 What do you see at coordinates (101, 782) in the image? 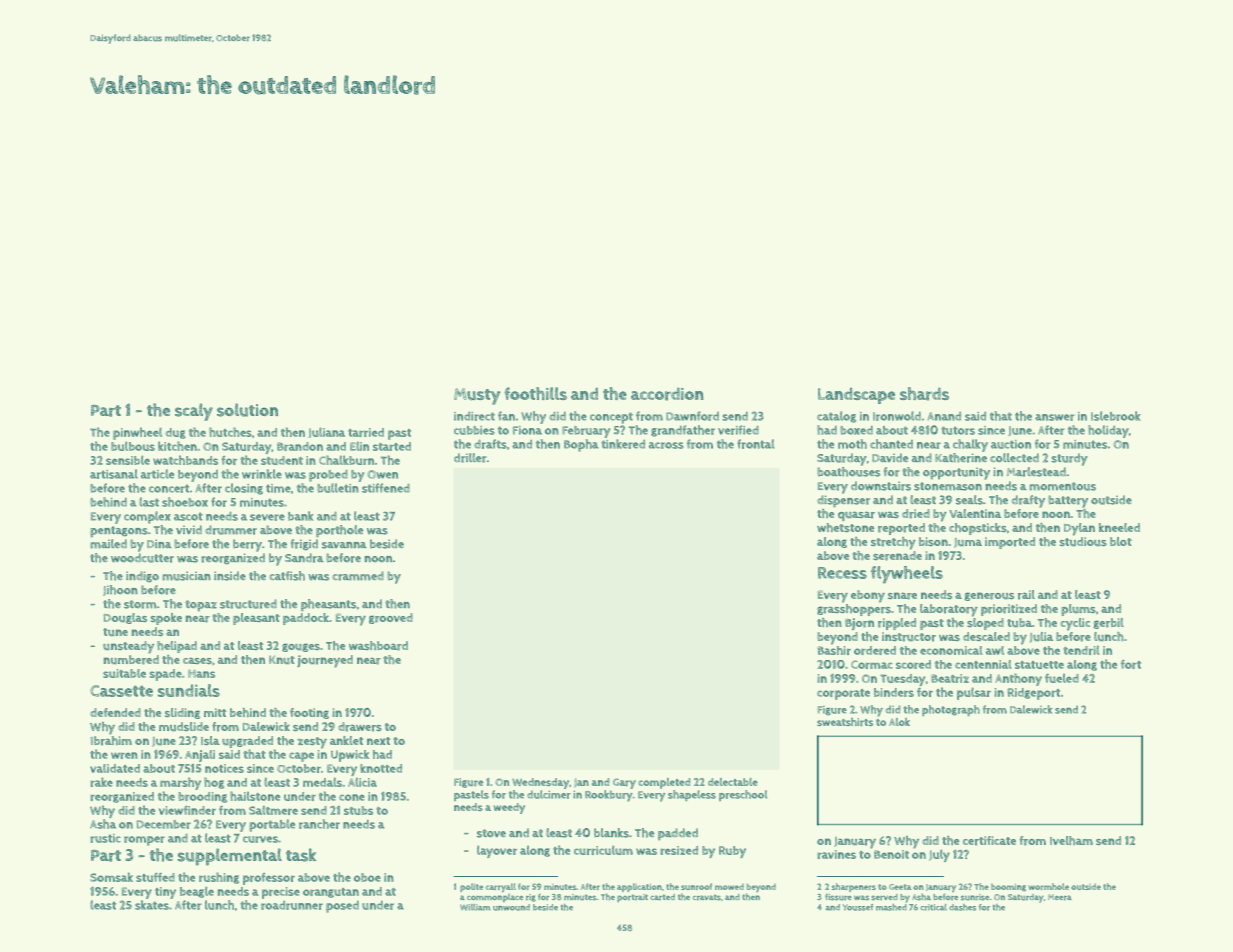
I see `rake` at bounding box center [101, 782].
